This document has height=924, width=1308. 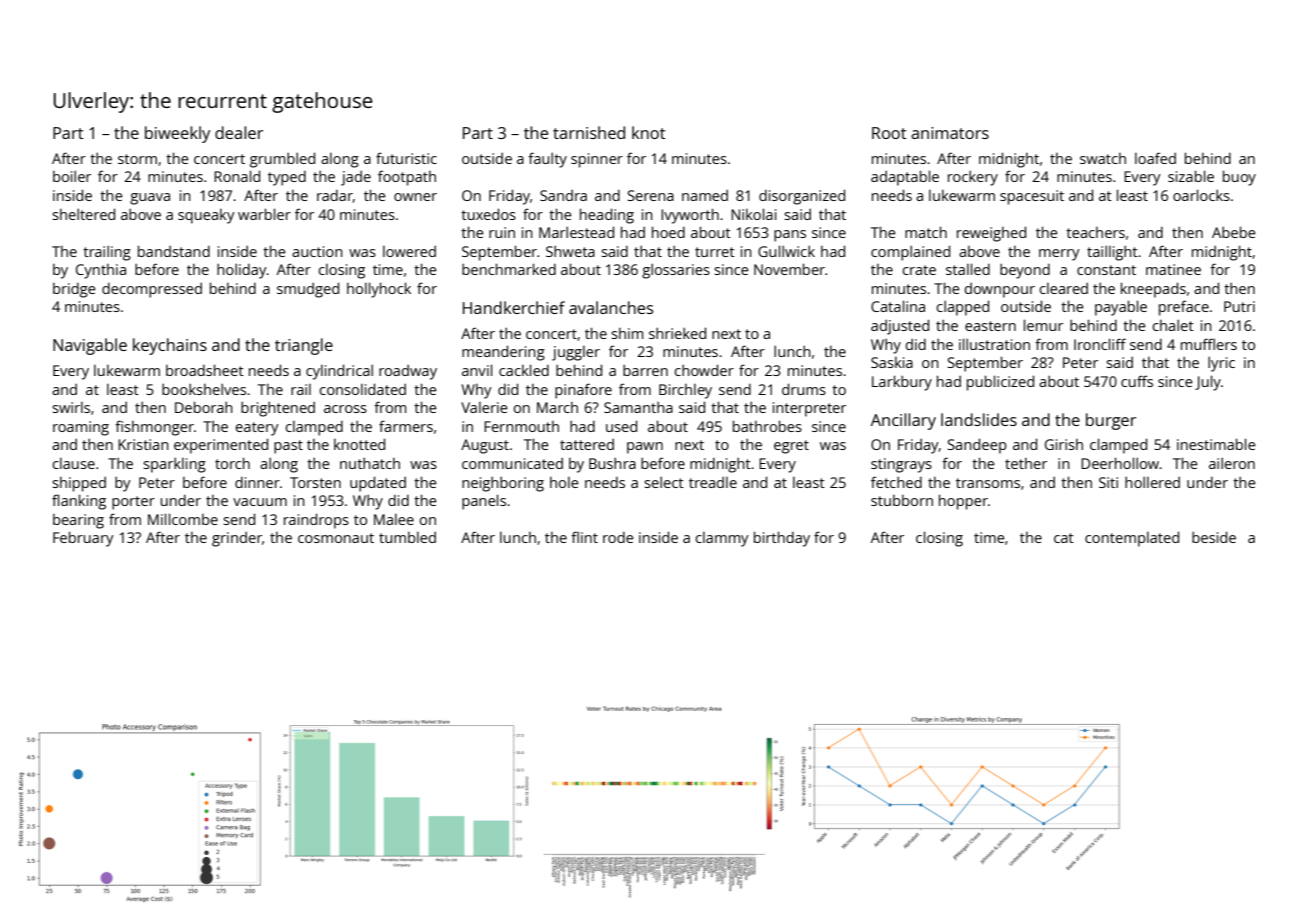 What do you see at coordinates (133, 503) in the document?
I see `porter` at bounding box center [133, 503].
